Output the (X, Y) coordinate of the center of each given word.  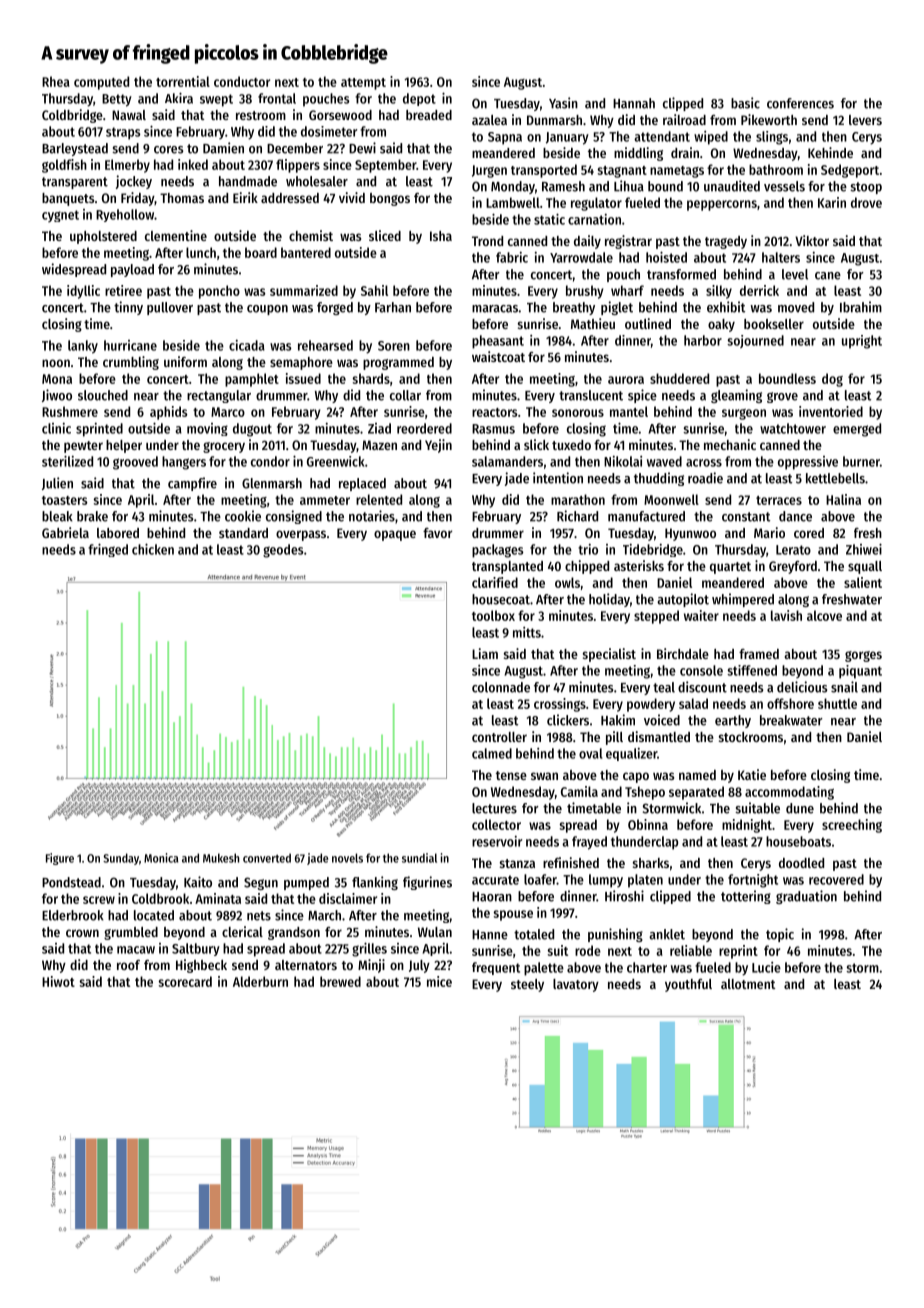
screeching (852, 826)
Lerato (793, 550)
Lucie (766, 967)
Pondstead (71, 882)
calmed (492, 753)
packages (498, 551)
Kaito (198, 882)
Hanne (490, 935)
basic (745, 103)
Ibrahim (861, 307)
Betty (117, 100)
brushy (585, 292)
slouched (103, 395)
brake (92, 516)
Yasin (563, 103)
